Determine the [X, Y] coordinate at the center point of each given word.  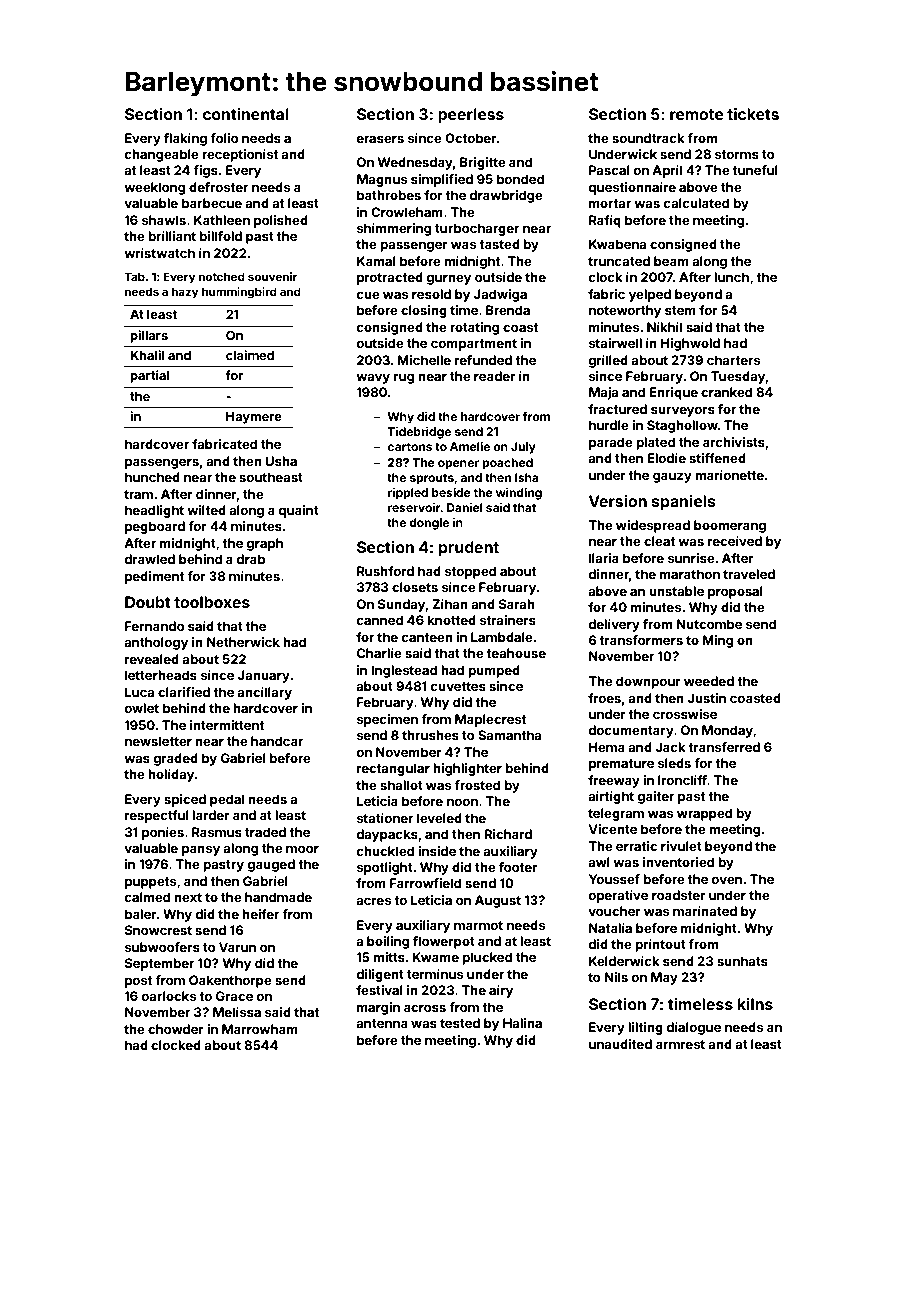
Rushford [385, 571]
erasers [380, 139]
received [735, 541]
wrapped [704, 814]
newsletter [158, 741]
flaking [185, 139]
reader [495, 376]
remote [696, 114]
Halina [522, 1023]
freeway [614, 781]
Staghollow [682, 426]
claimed [250, 355]
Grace [234, 996]
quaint [299, 511]
